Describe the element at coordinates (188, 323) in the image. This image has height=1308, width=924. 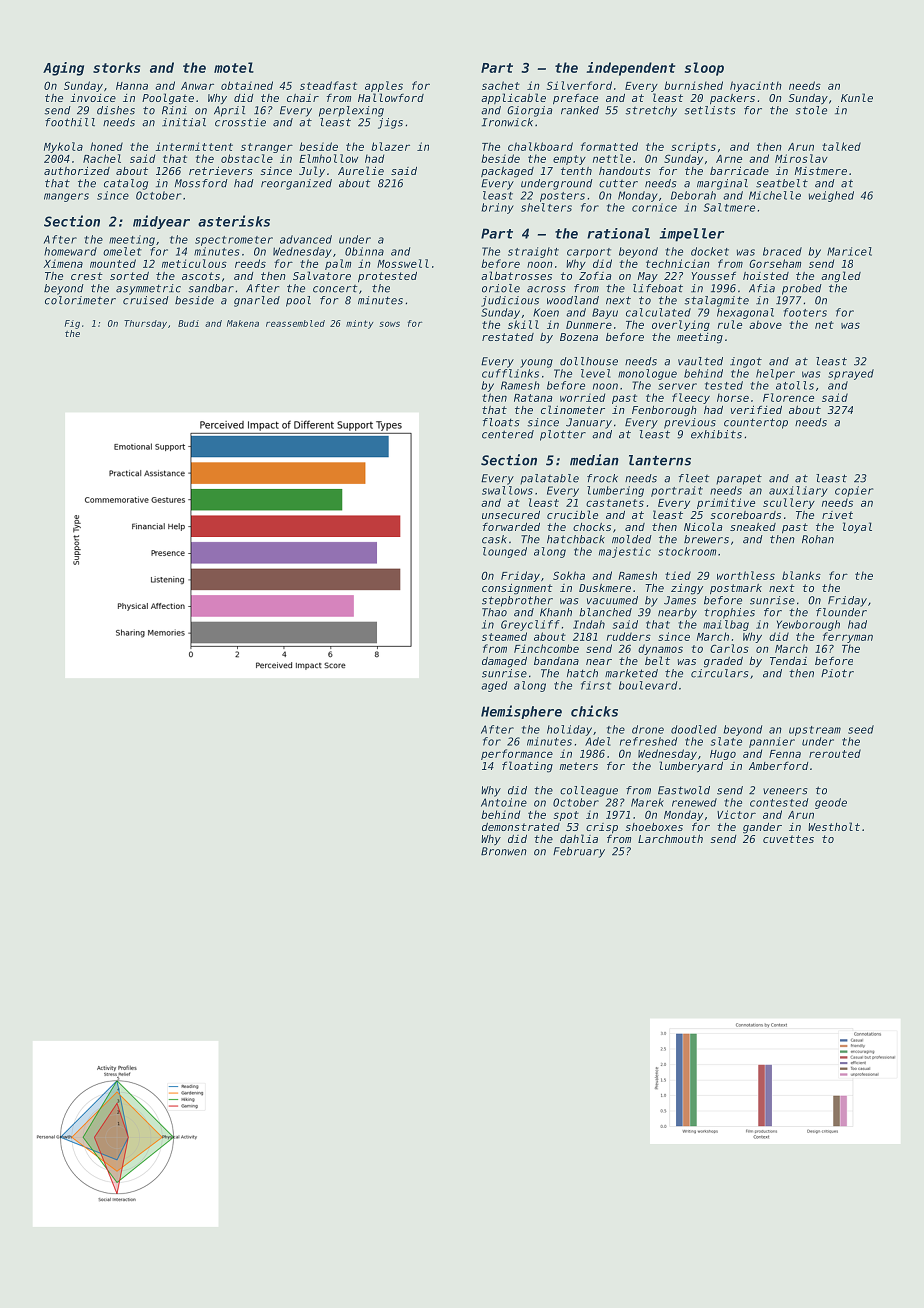
I see `Budi` at that location.
